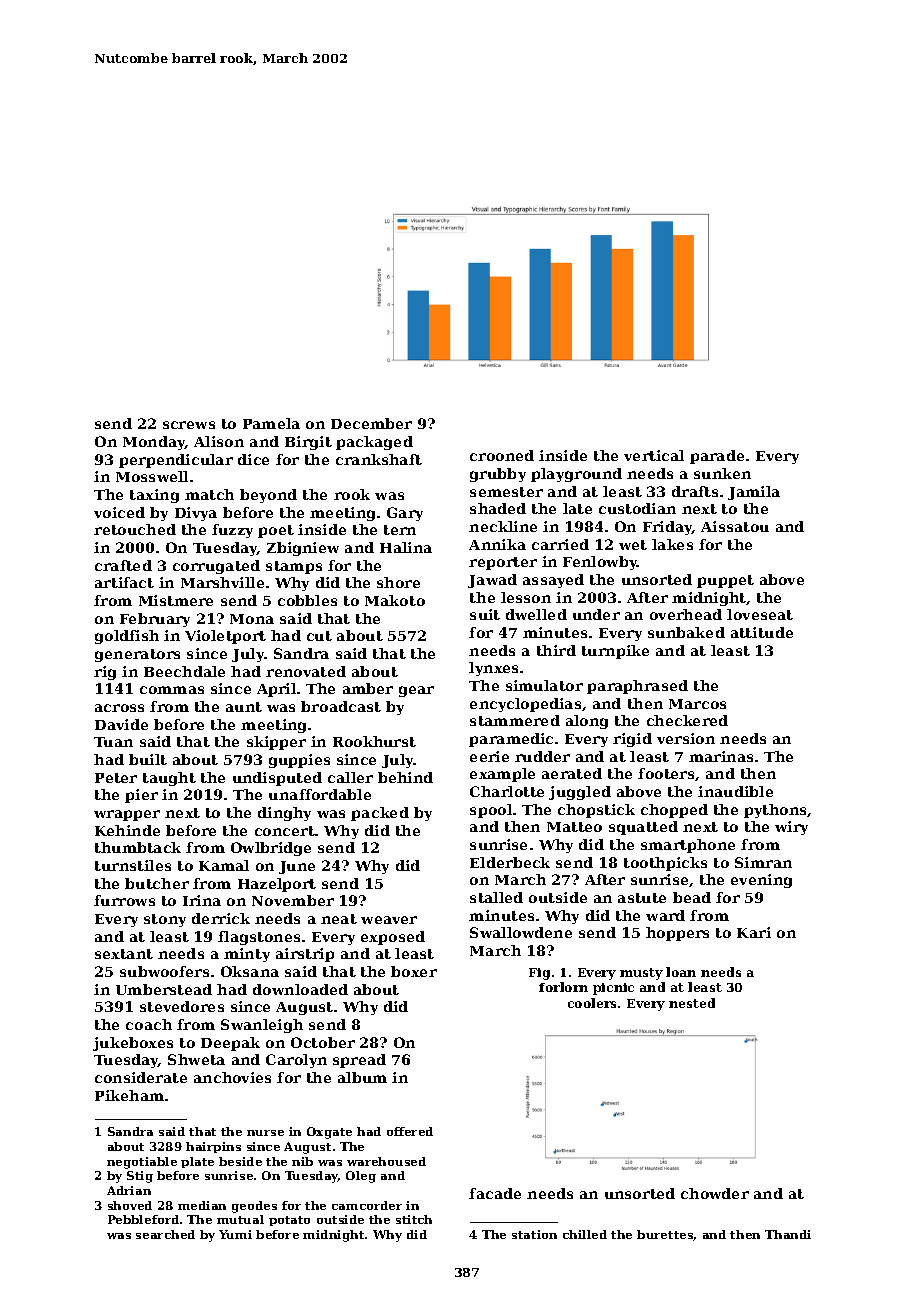 Image resolution: width=908 pixels, height=1316 pixels. Describe the element at coordinates (268, 496) in the document. I see `beyond` at that location.
